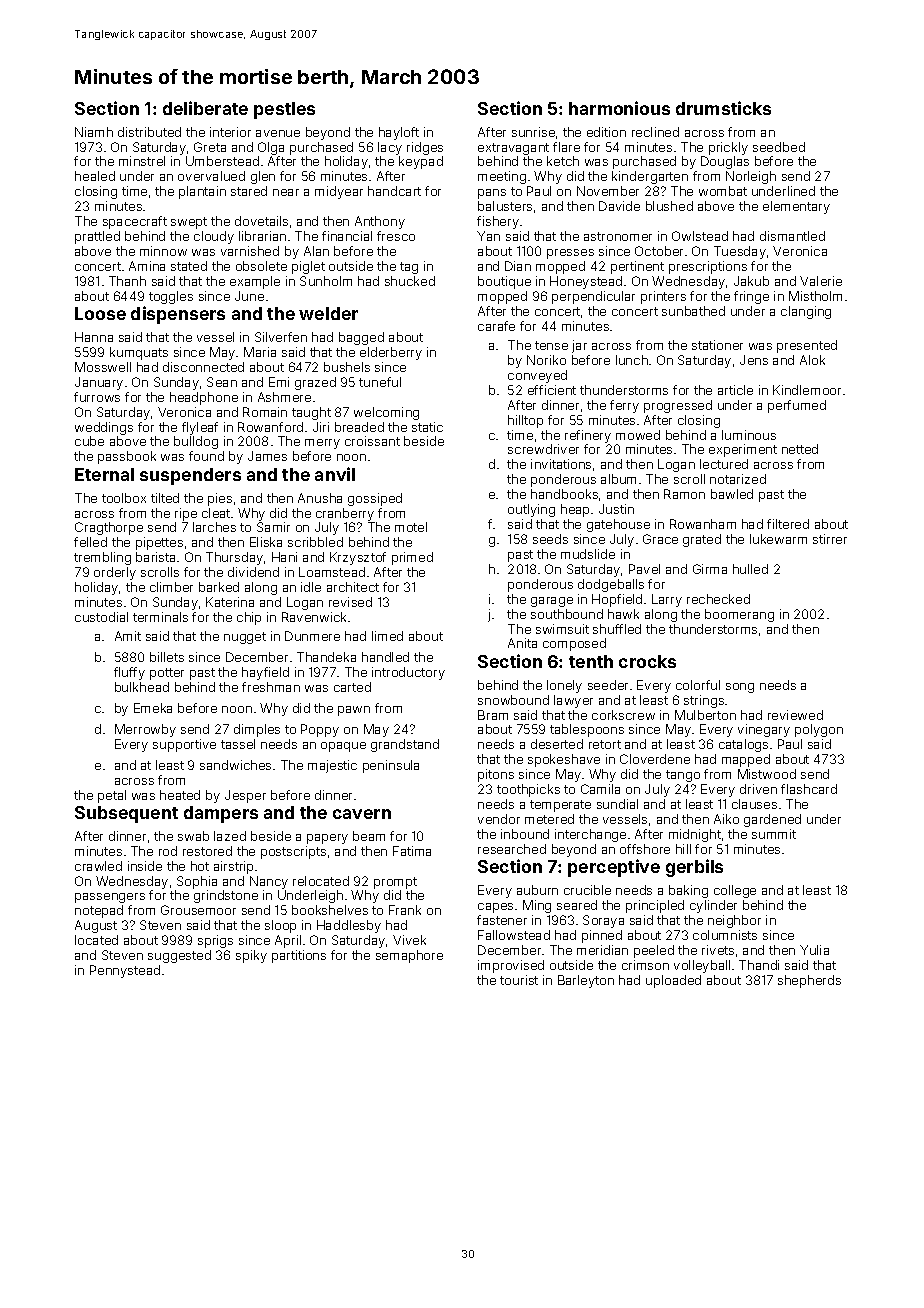 This page has height=1308, width=924. Describe the element at coordinates (396, 236) in the page. I see `fresco` at that location.
